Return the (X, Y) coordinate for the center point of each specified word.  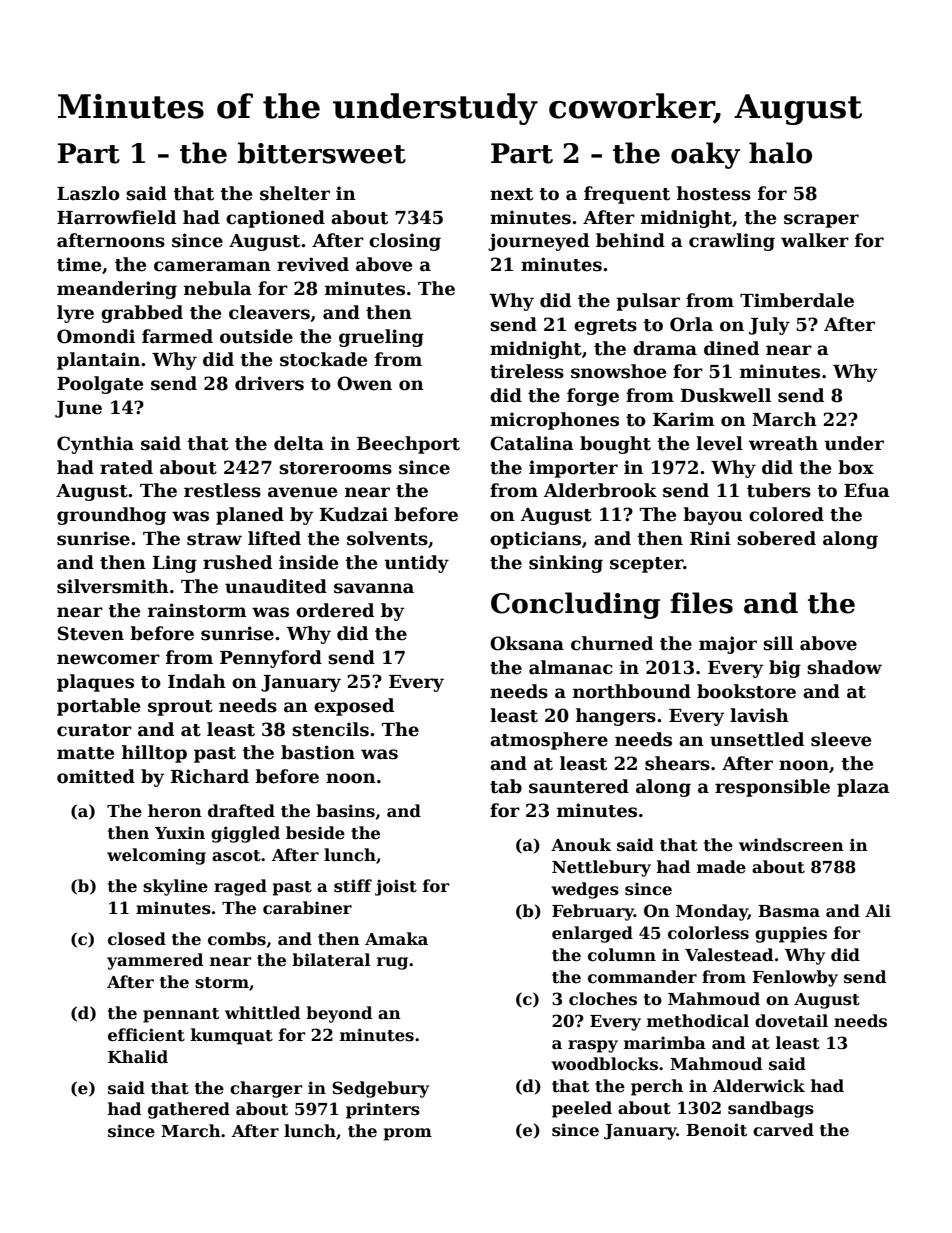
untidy (416, 564)
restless (222, 490)
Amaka (396, 938)
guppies (791, 934)
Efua (867, 490)
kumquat (232, 1036)
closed (137, 939)
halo (780, 153)
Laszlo (88, 193)
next (511, 194)
